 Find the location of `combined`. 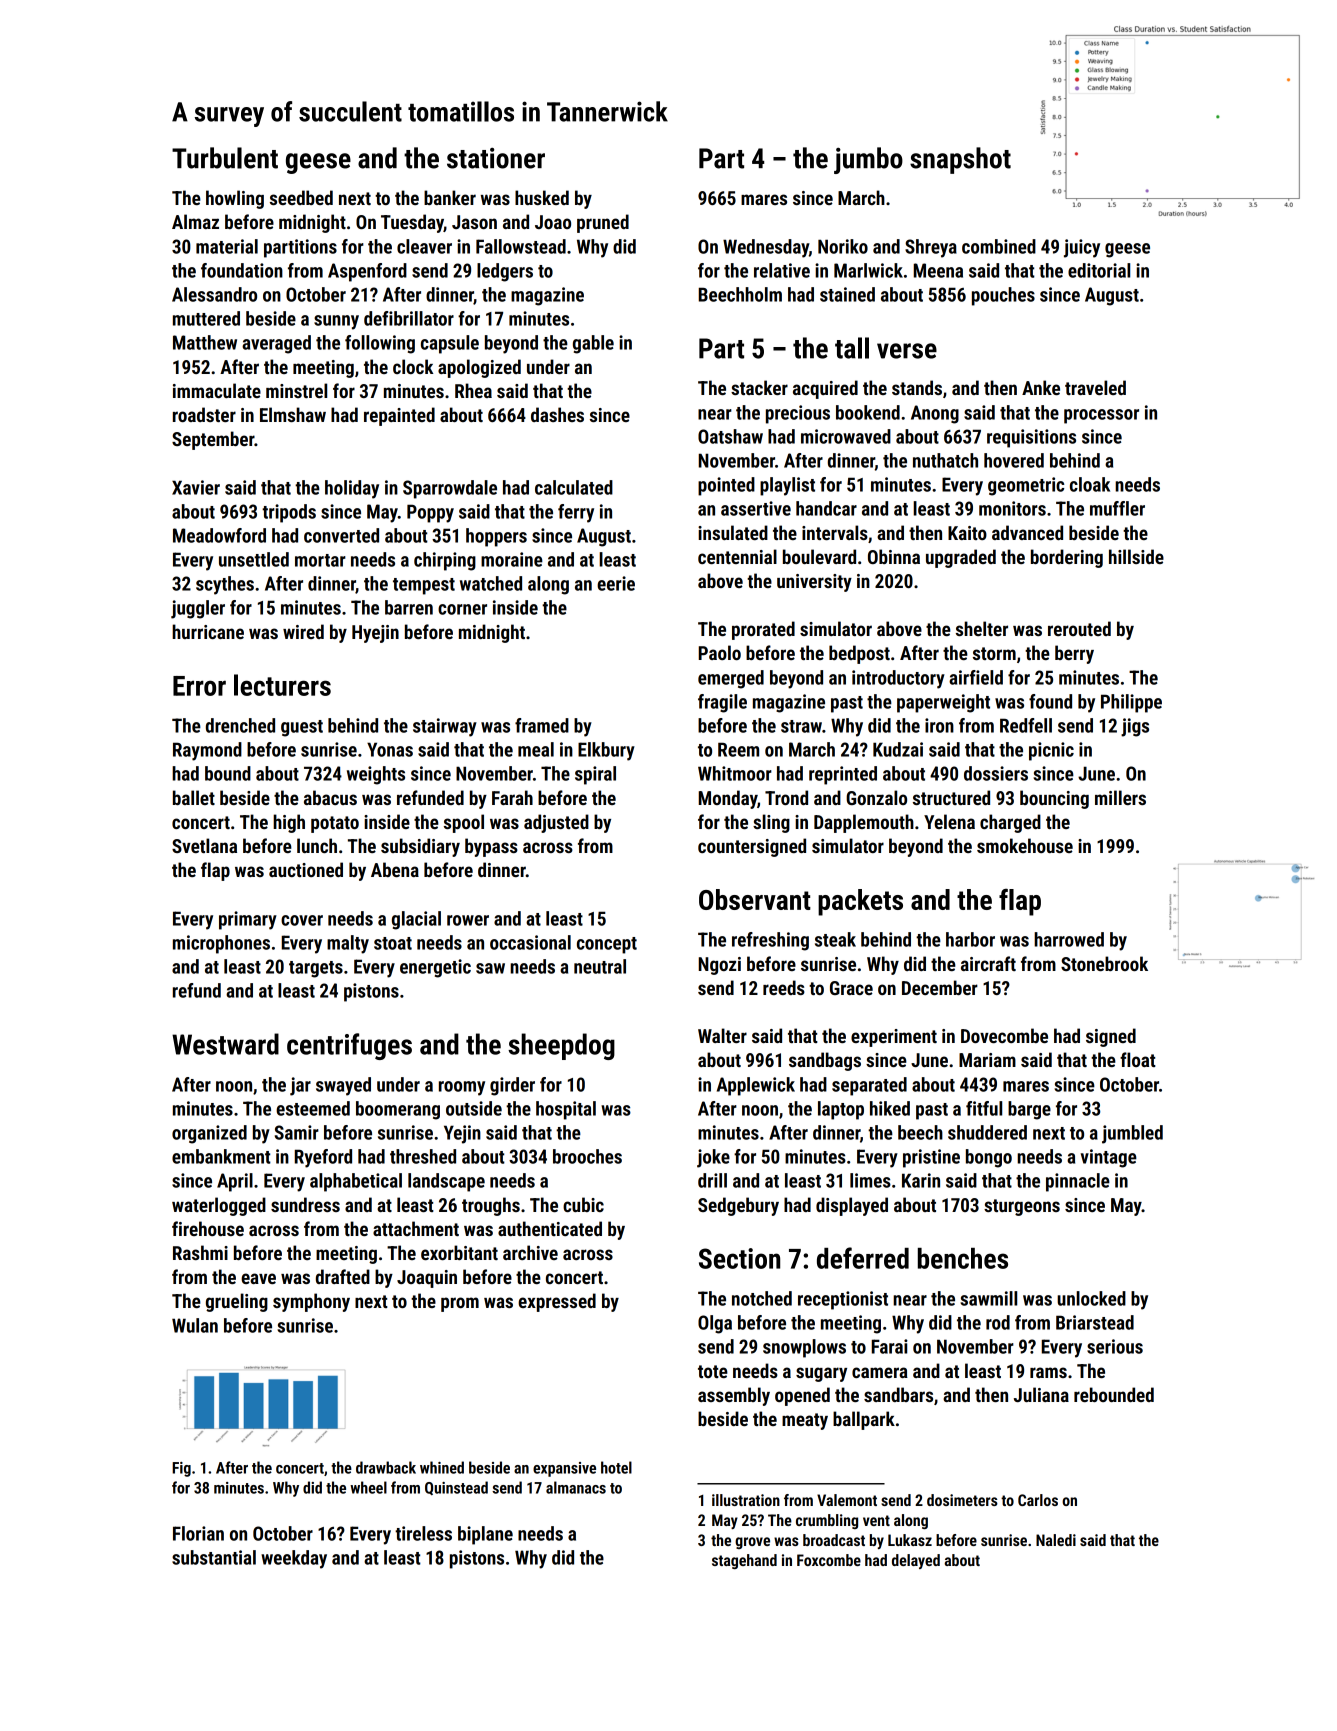

combined is located at coordinates (999, 246).
